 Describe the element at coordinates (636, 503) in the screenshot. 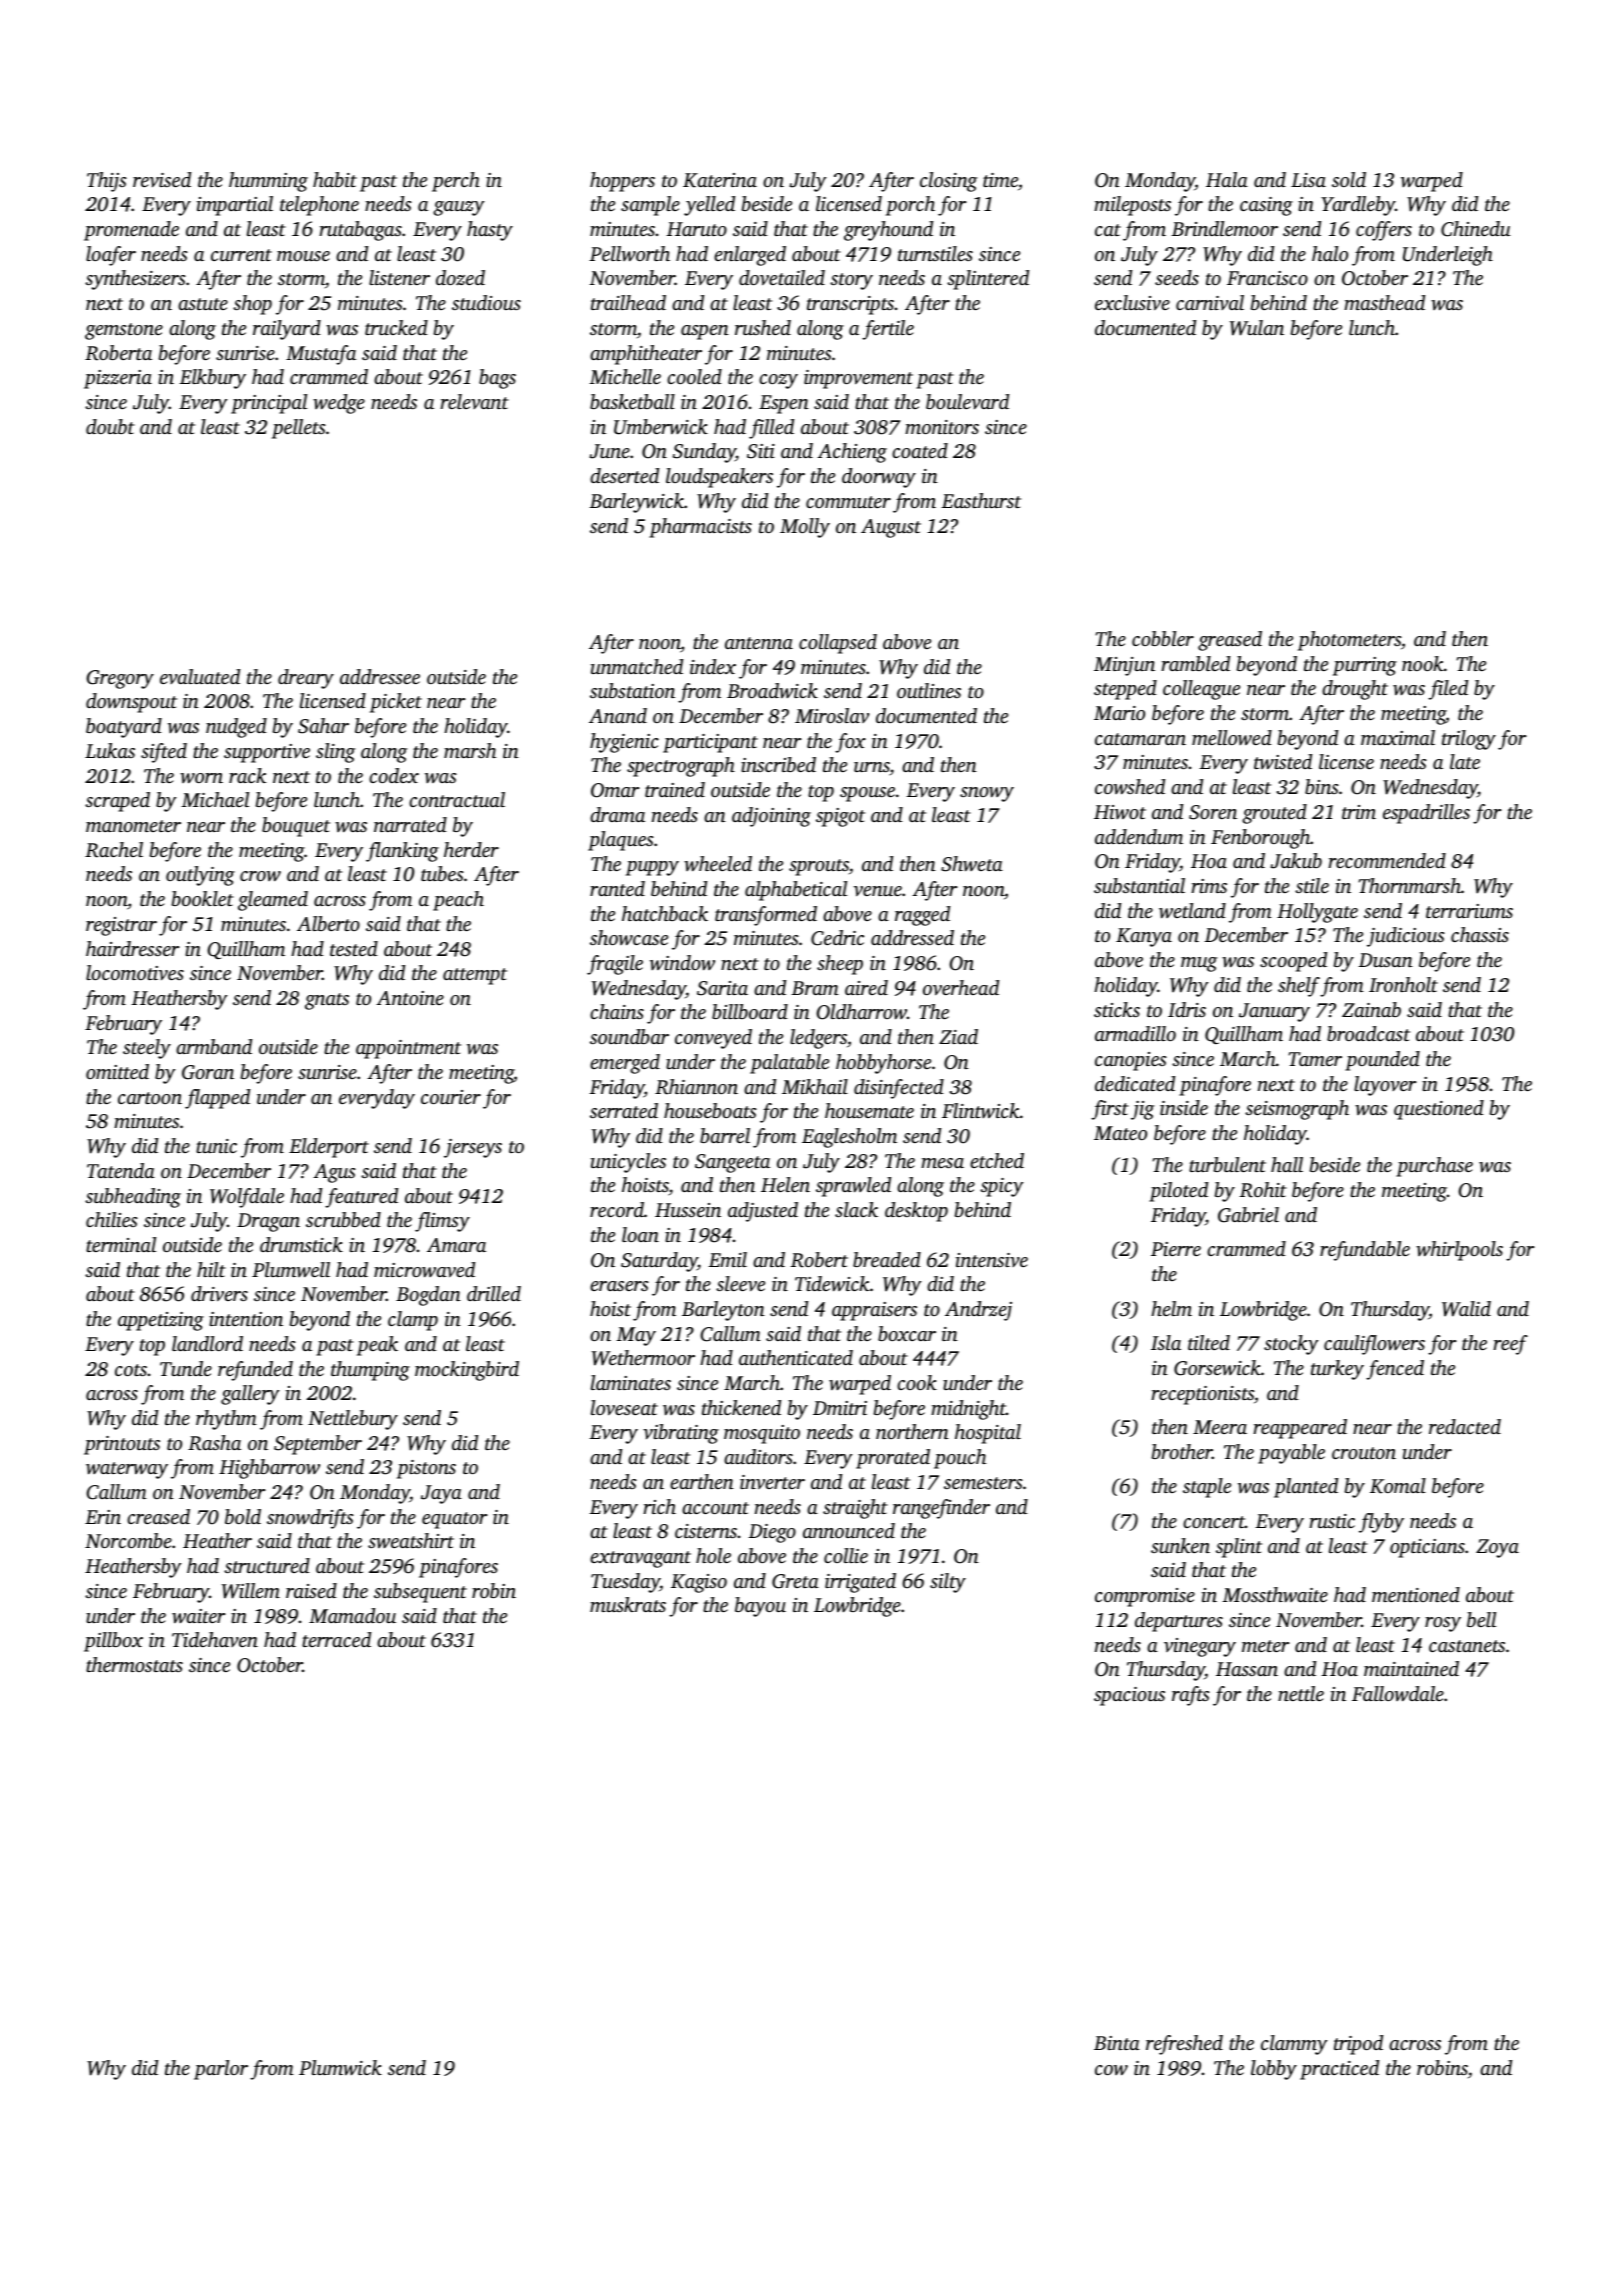

I see `Barleywick` at that location.
